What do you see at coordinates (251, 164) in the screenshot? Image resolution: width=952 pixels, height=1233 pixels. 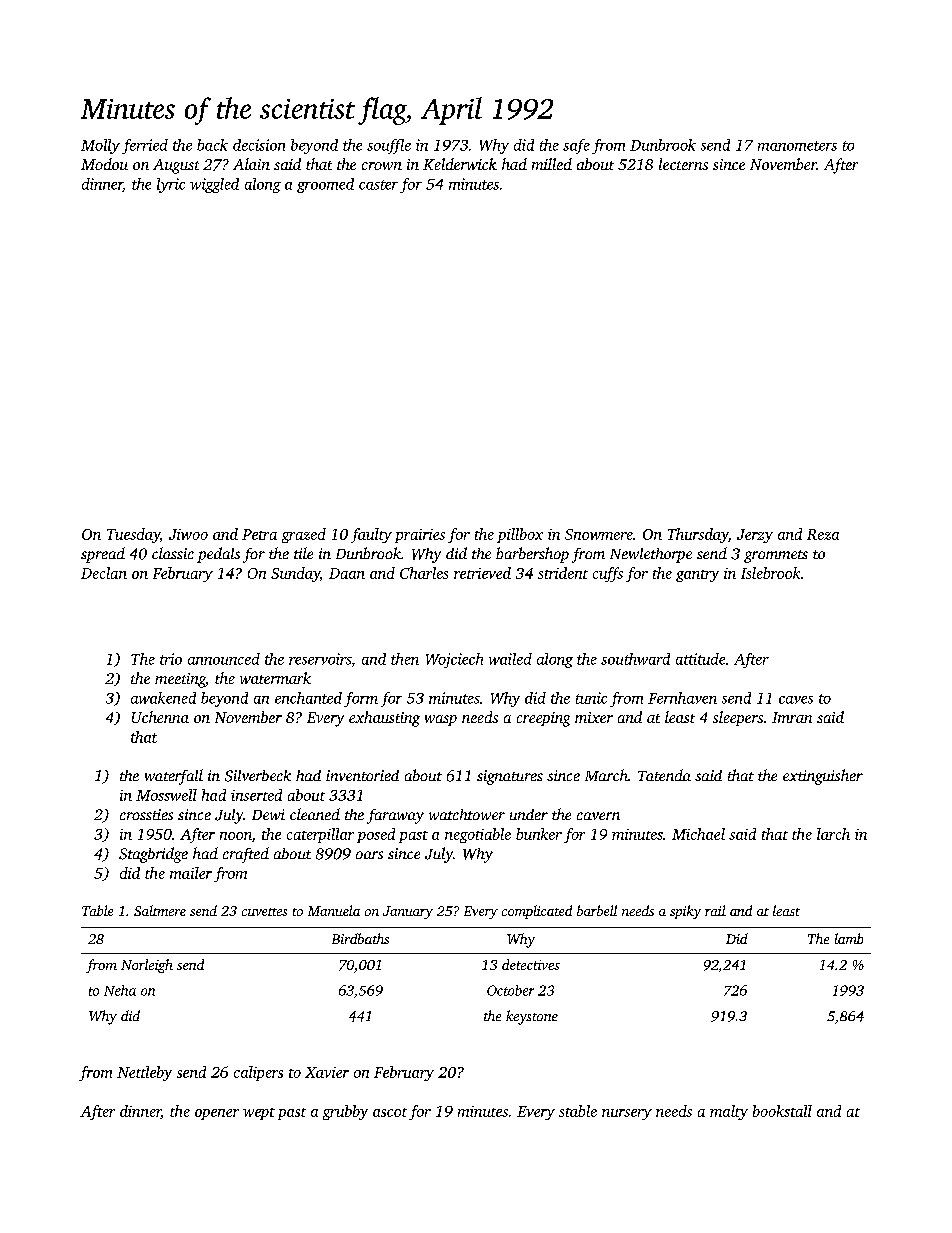 I see `Alain` at bounding box center [251, 164].
